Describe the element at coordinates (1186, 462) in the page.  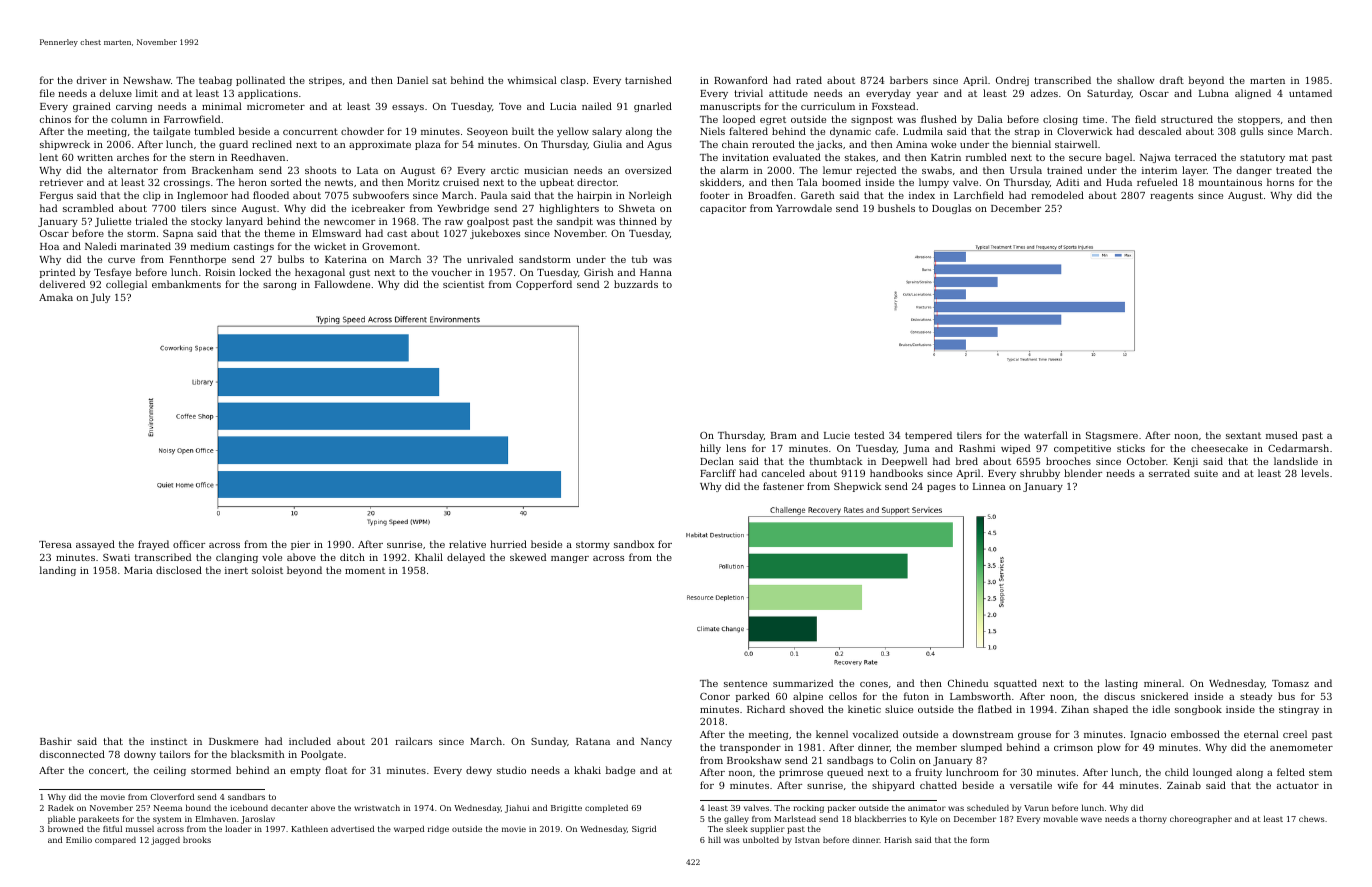
I see `Kenji` at that location.
